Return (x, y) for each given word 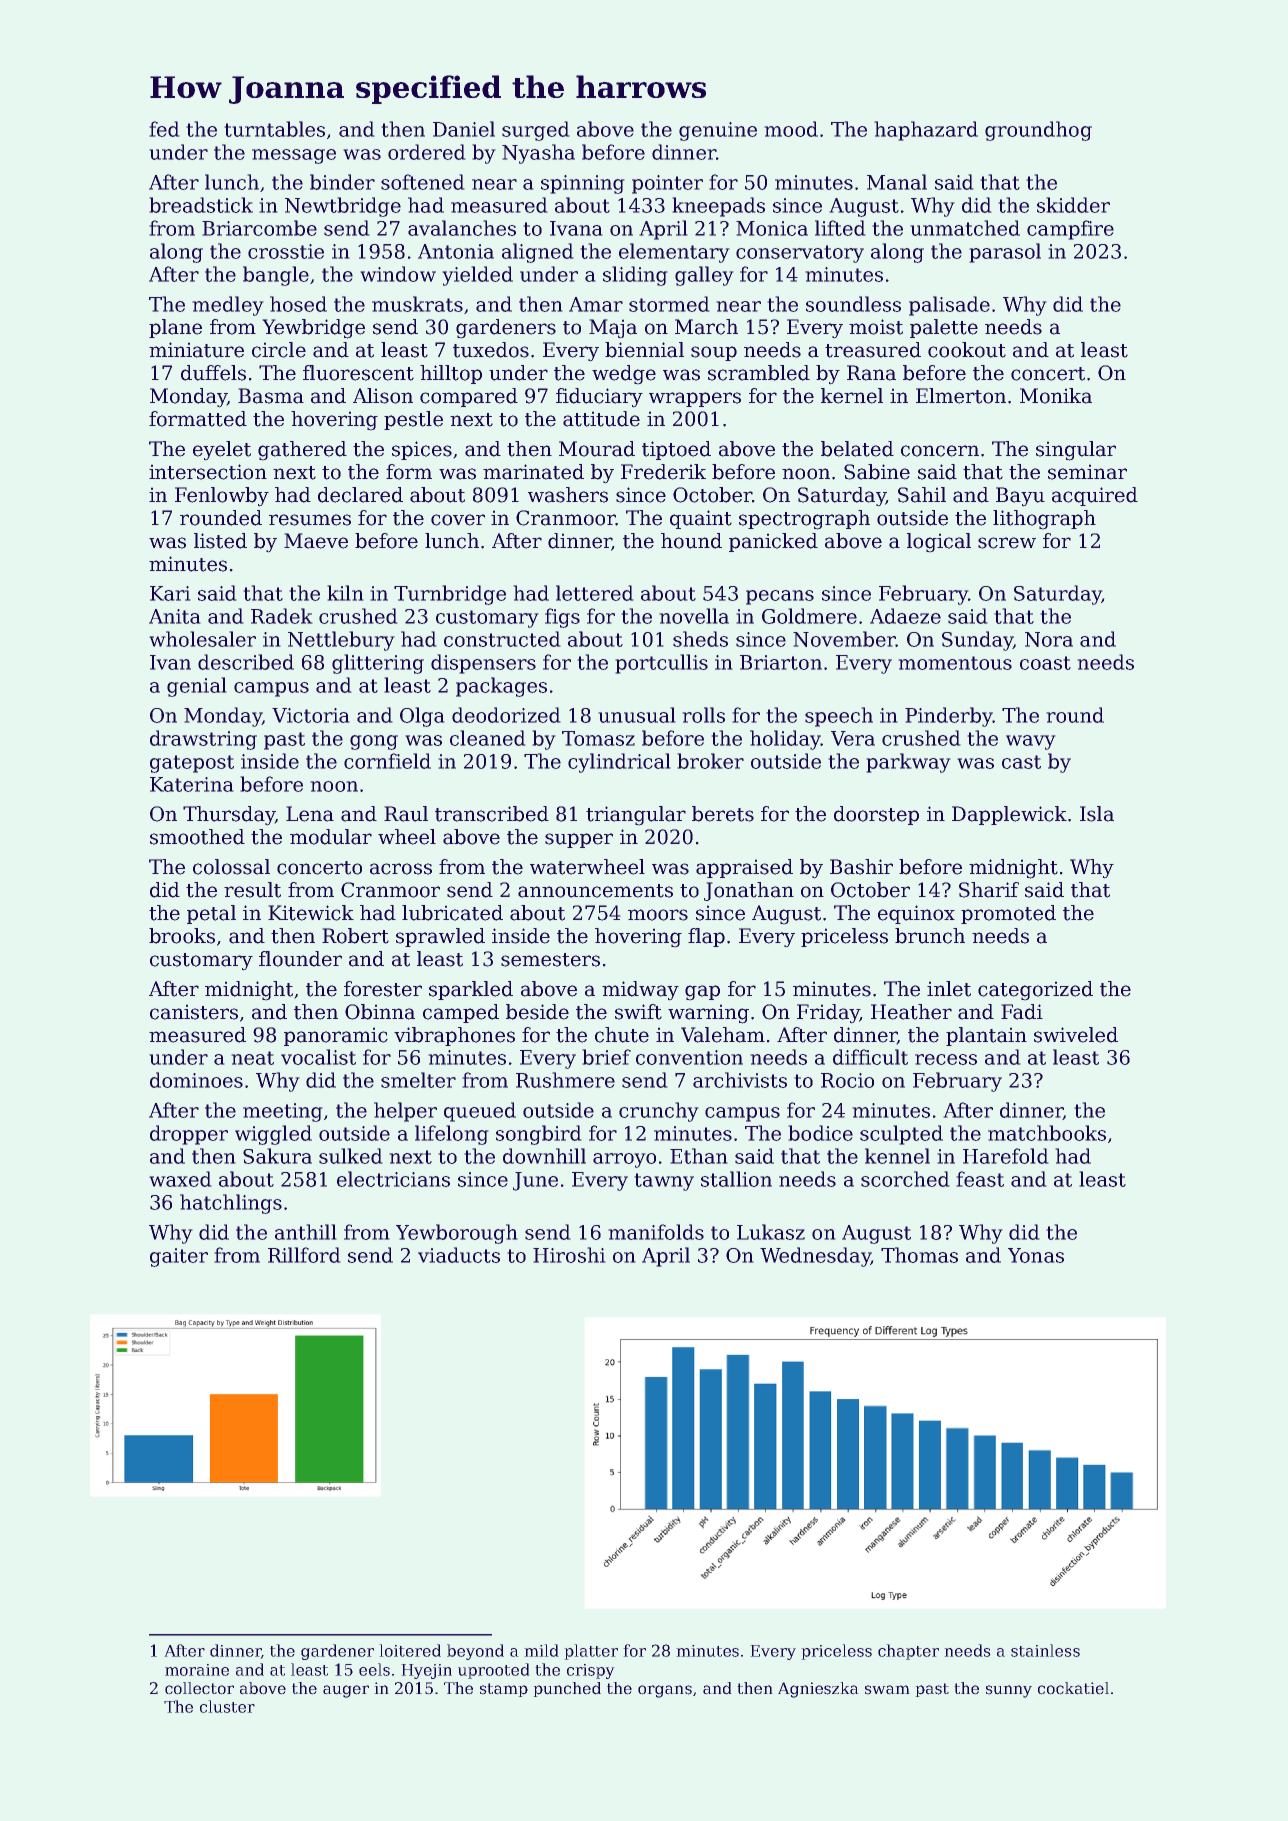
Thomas (919, 1255)
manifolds (656, 1232)
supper (579, 840)
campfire (1070, 230)
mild (541, 1650)
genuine (718, 131)
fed (164, 129)
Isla (1097, 814)
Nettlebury (341, 641)
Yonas (1036, 1255)
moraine (197, 1670)
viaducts (459, 1255)
